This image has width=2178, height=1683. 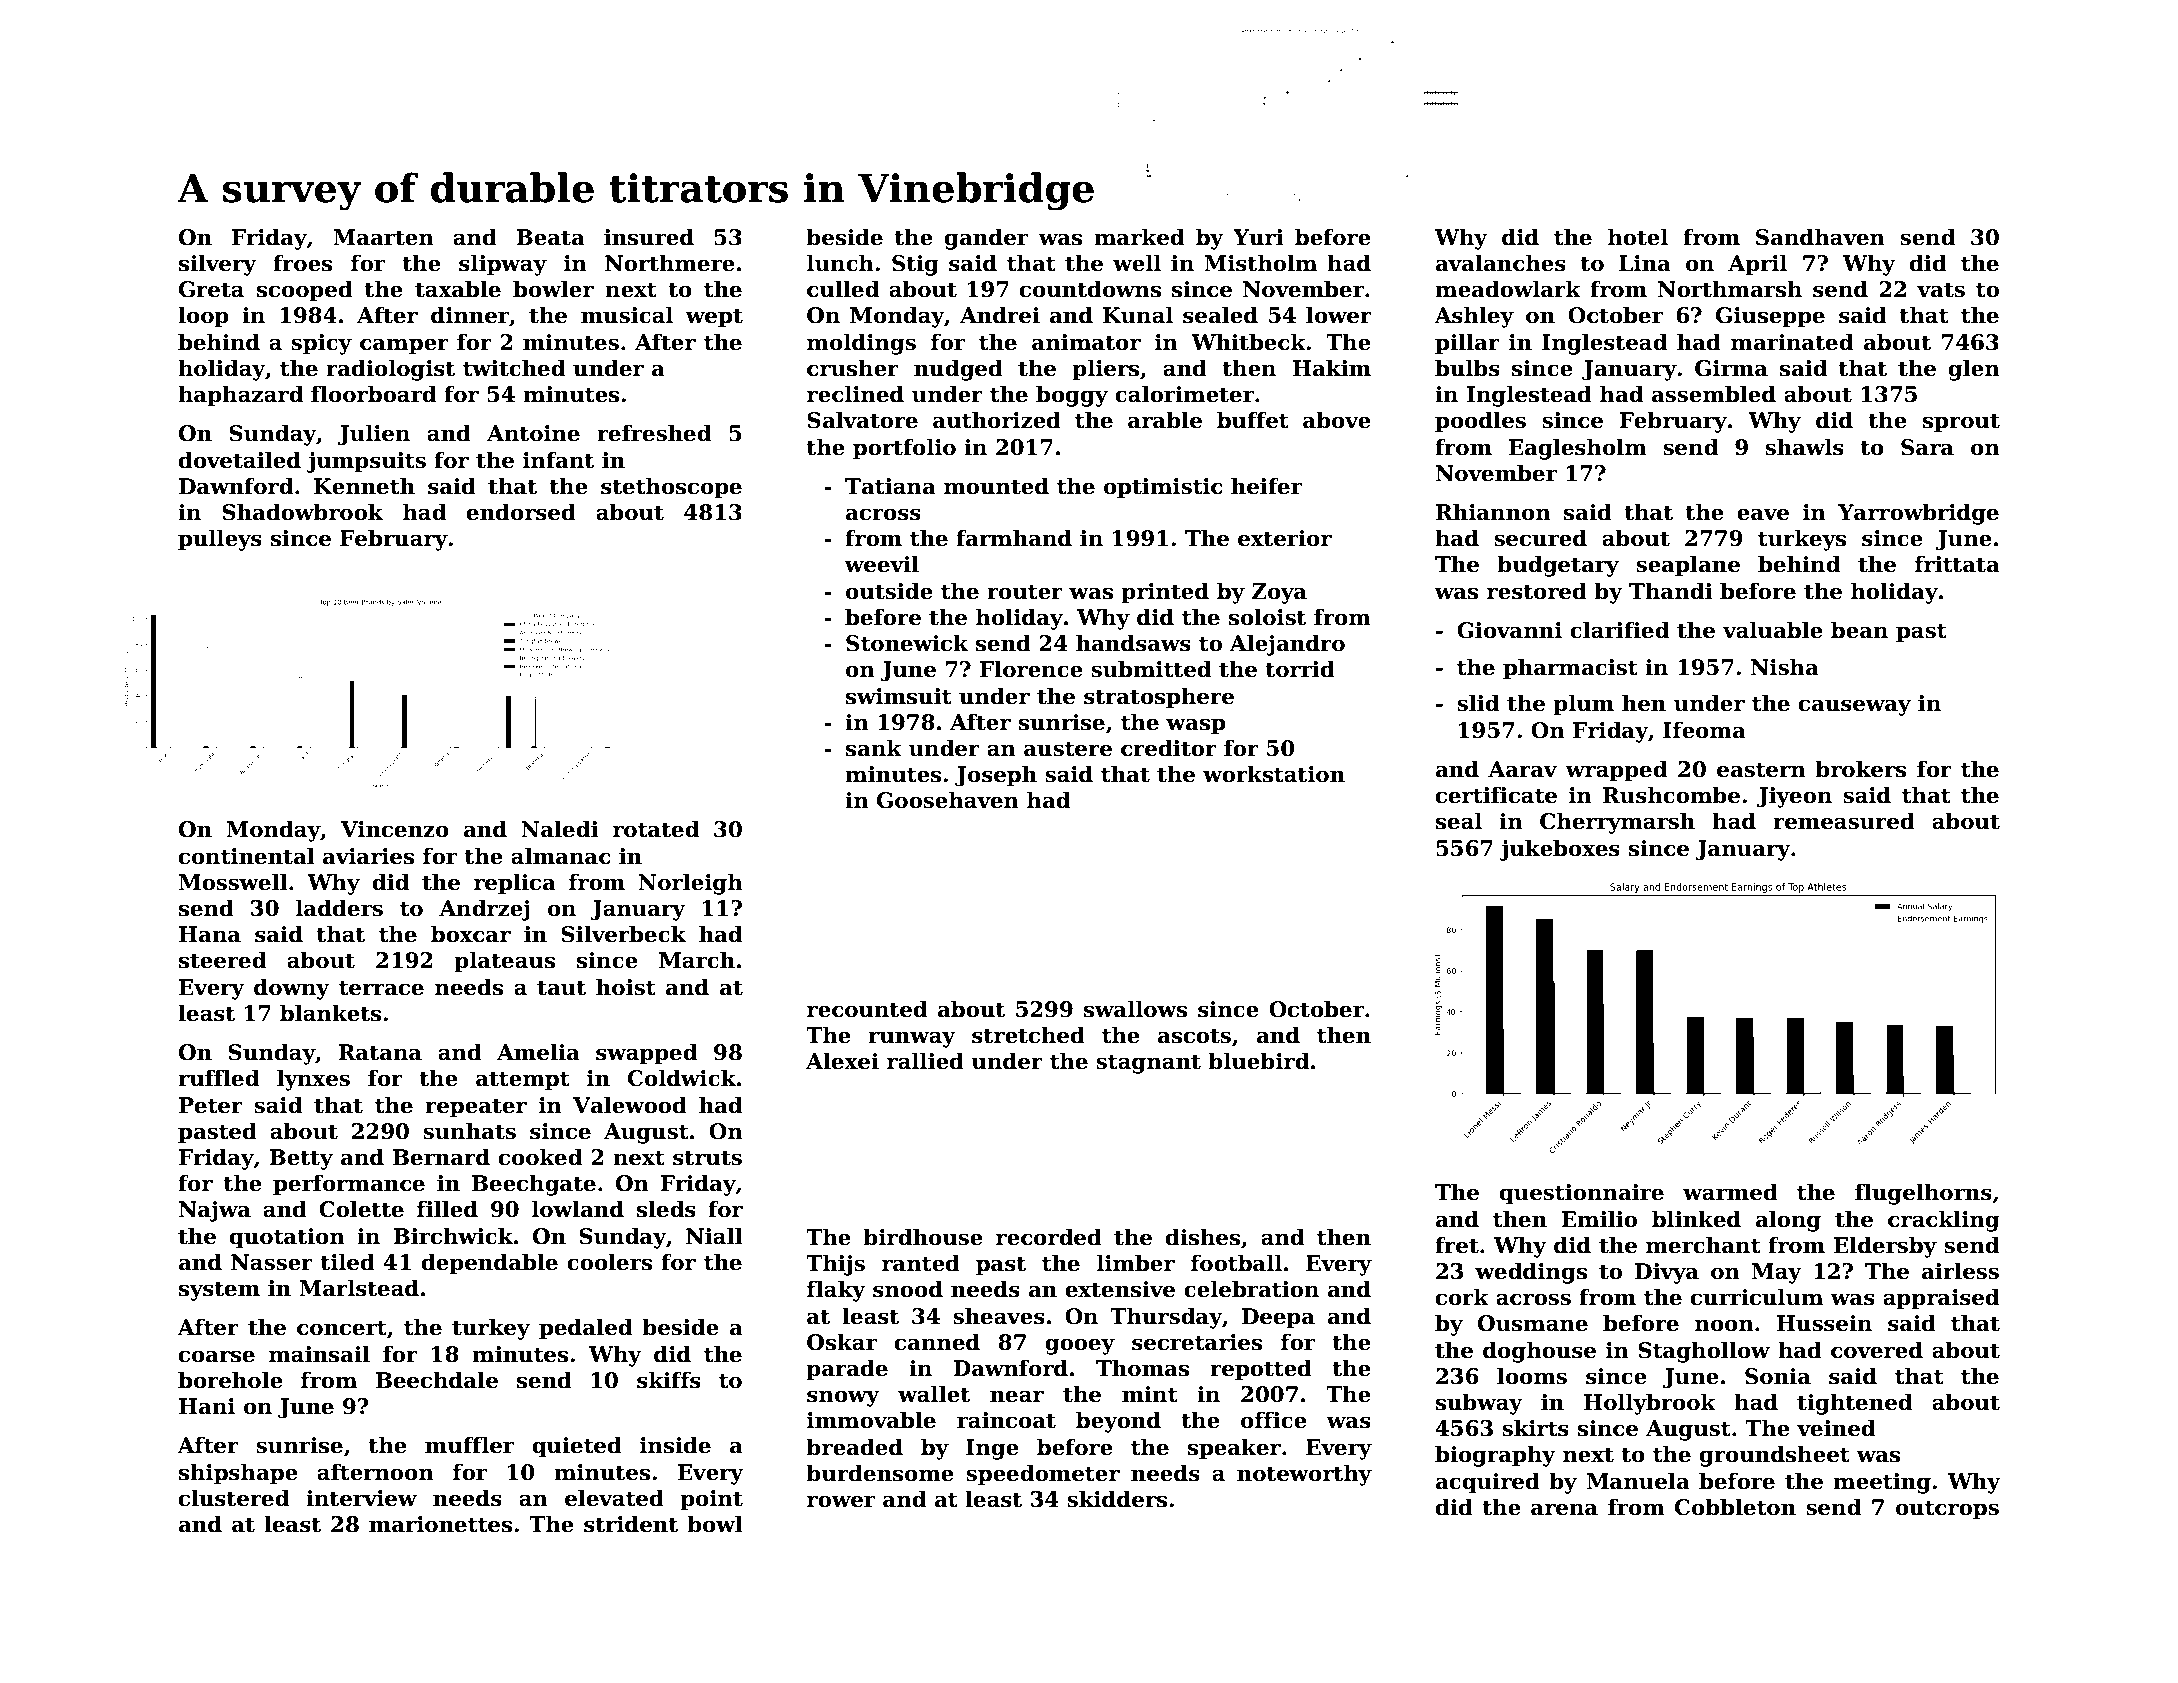 What do you see at coordinates (1844, 821) in the image?
I see `remeasured` at bounding box center [1844, 821].
